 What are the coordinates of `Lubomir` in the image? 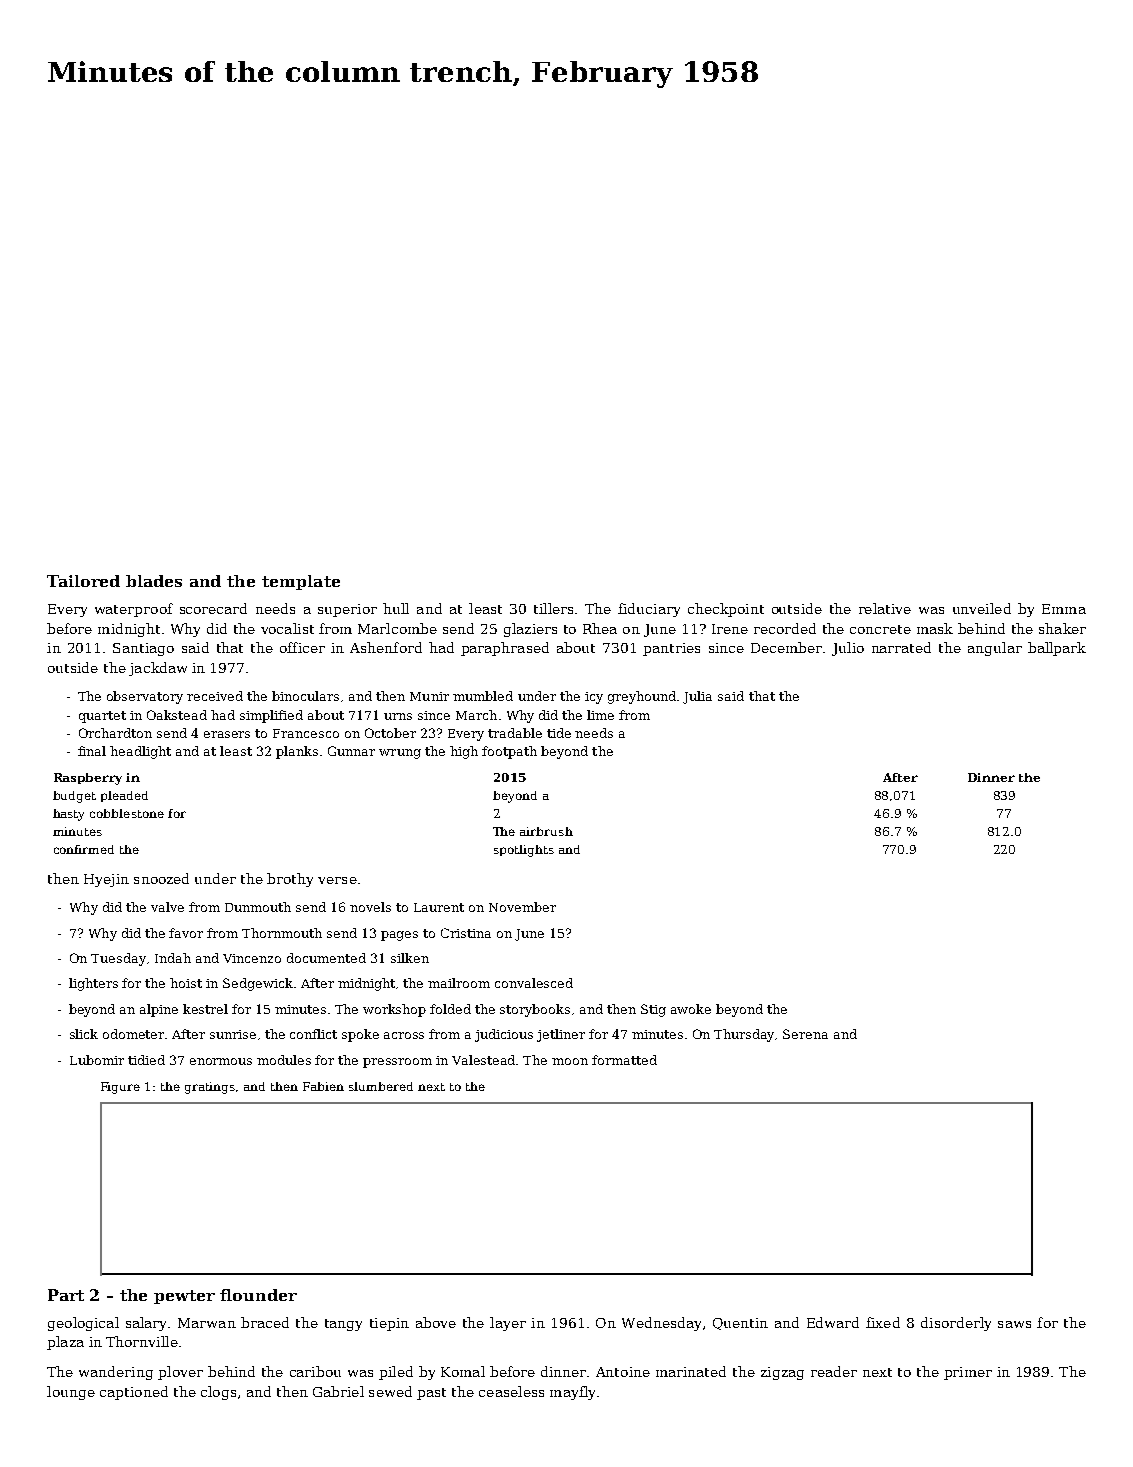 It's located at (97, 1060).
